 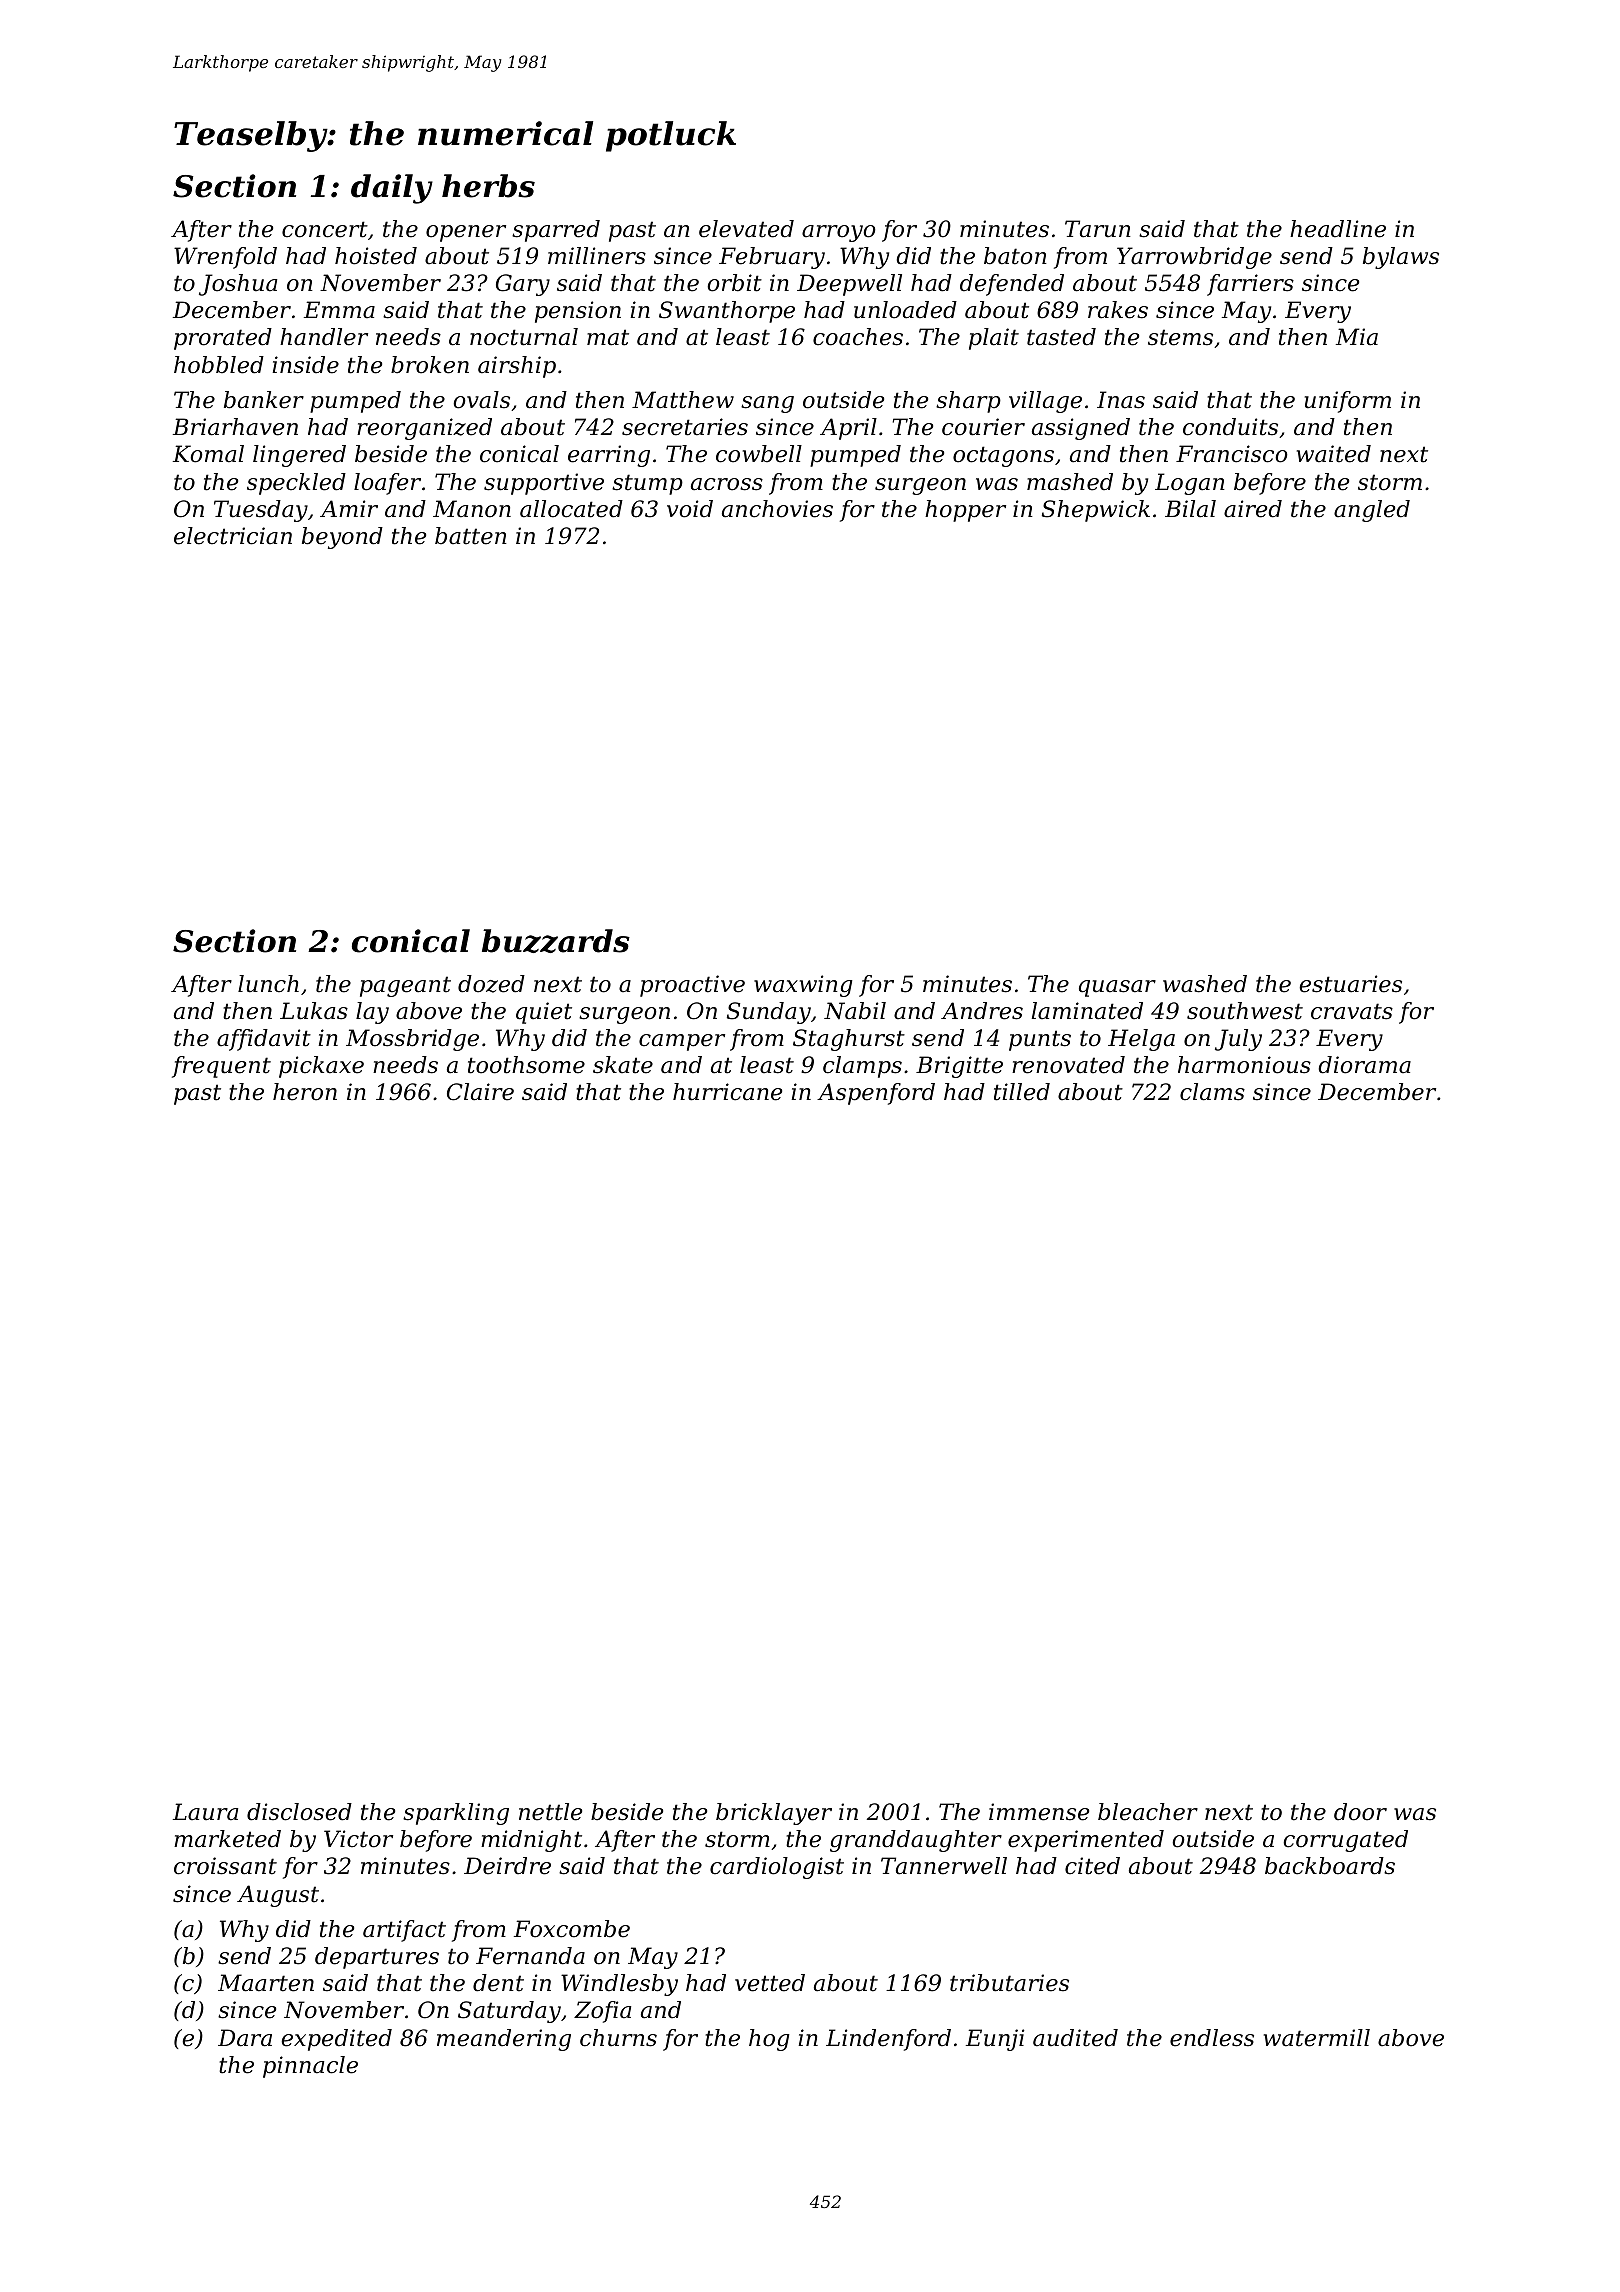 What do you see at coordinates (264, 1040) in the image?
I see `affidavit` at bounding box center [264, 1040].
